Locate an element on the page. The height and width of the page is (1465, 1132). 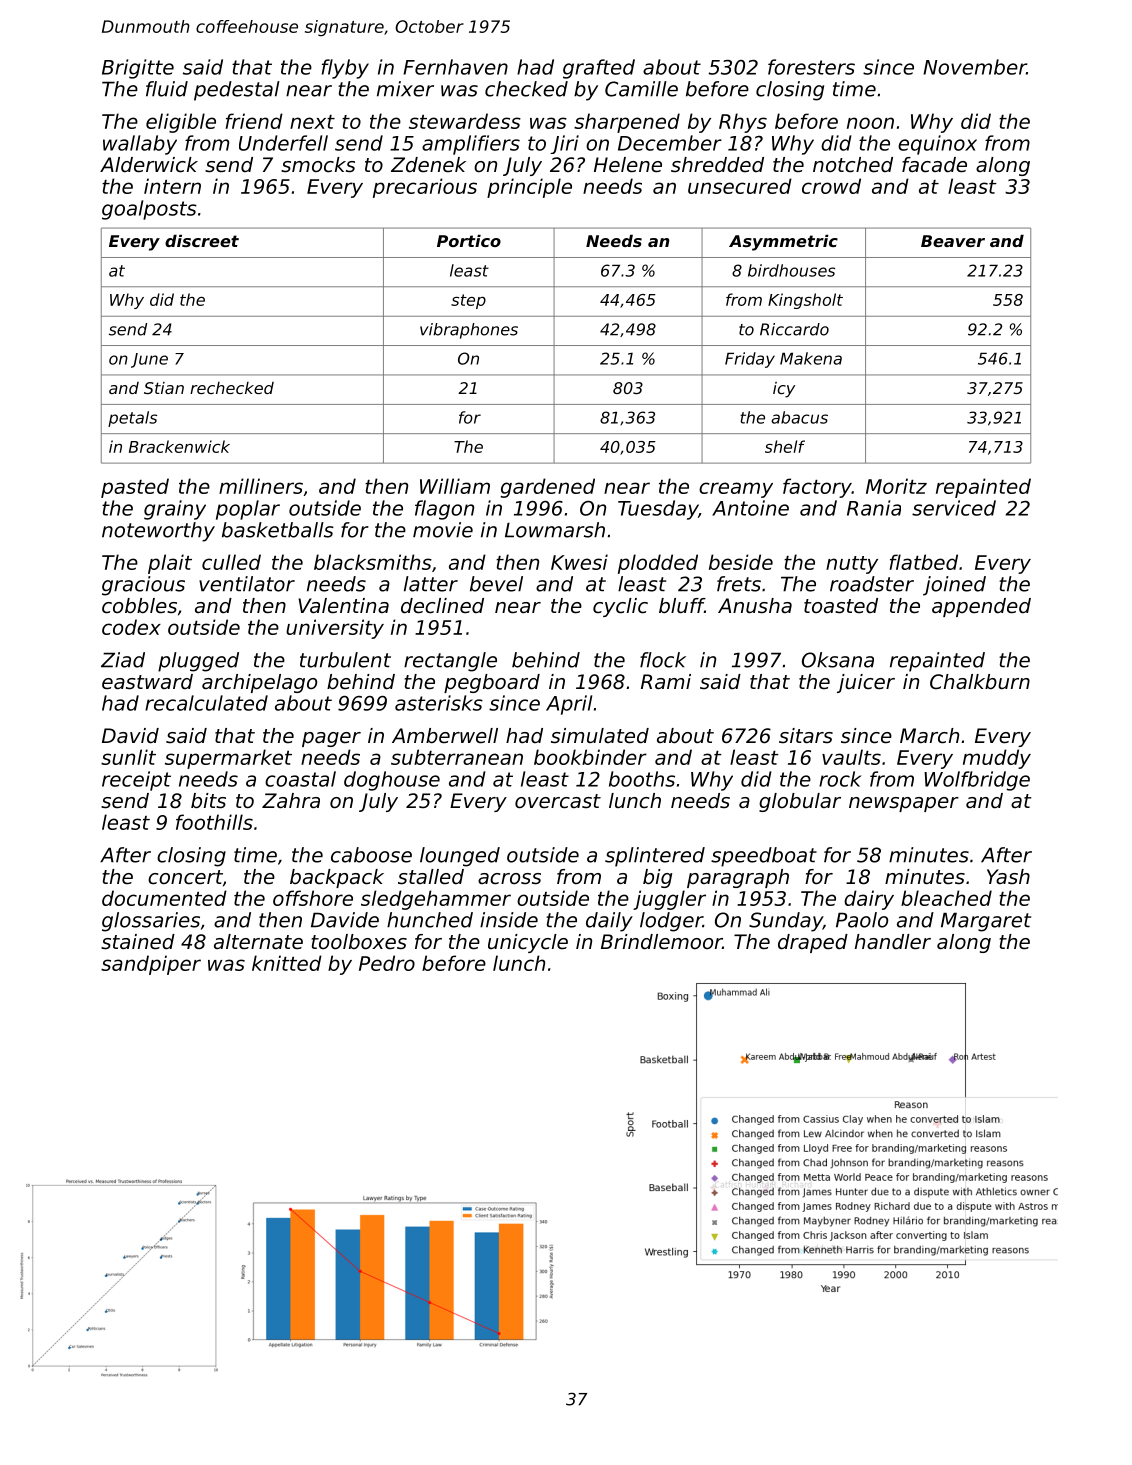
birdhouses is located at coordinates (791, 270).
